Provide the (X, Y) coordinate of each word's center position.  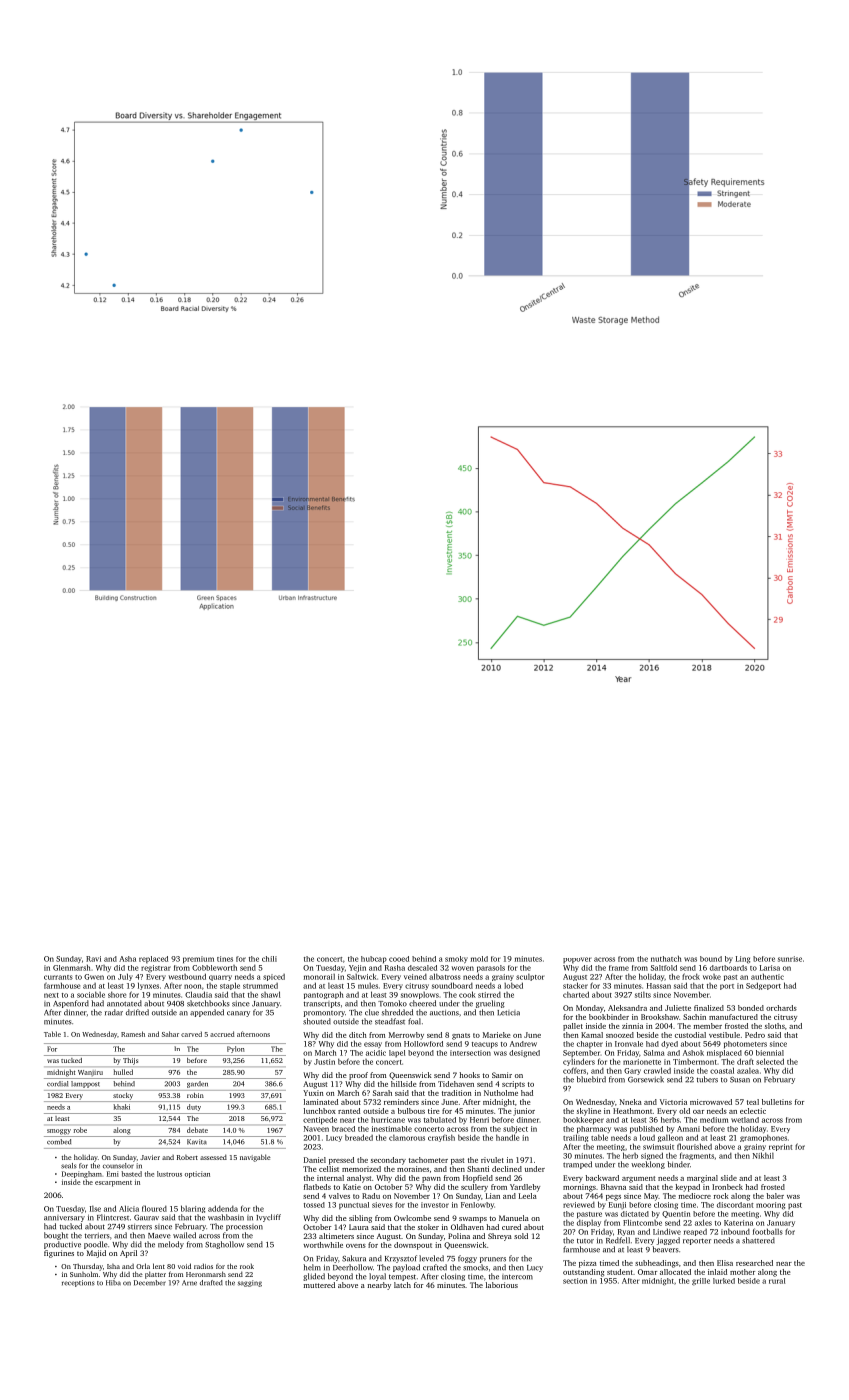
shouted (317, 1021)
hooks (470, 1075)
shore (117, 994)
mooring (770, 1206)
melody (171, 1245)
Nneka (631, 1102)
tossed (314, 1205)
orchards (781, 1008)
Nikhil (763, 1155)
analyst (359, 1179)
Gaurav (146, 1218)
